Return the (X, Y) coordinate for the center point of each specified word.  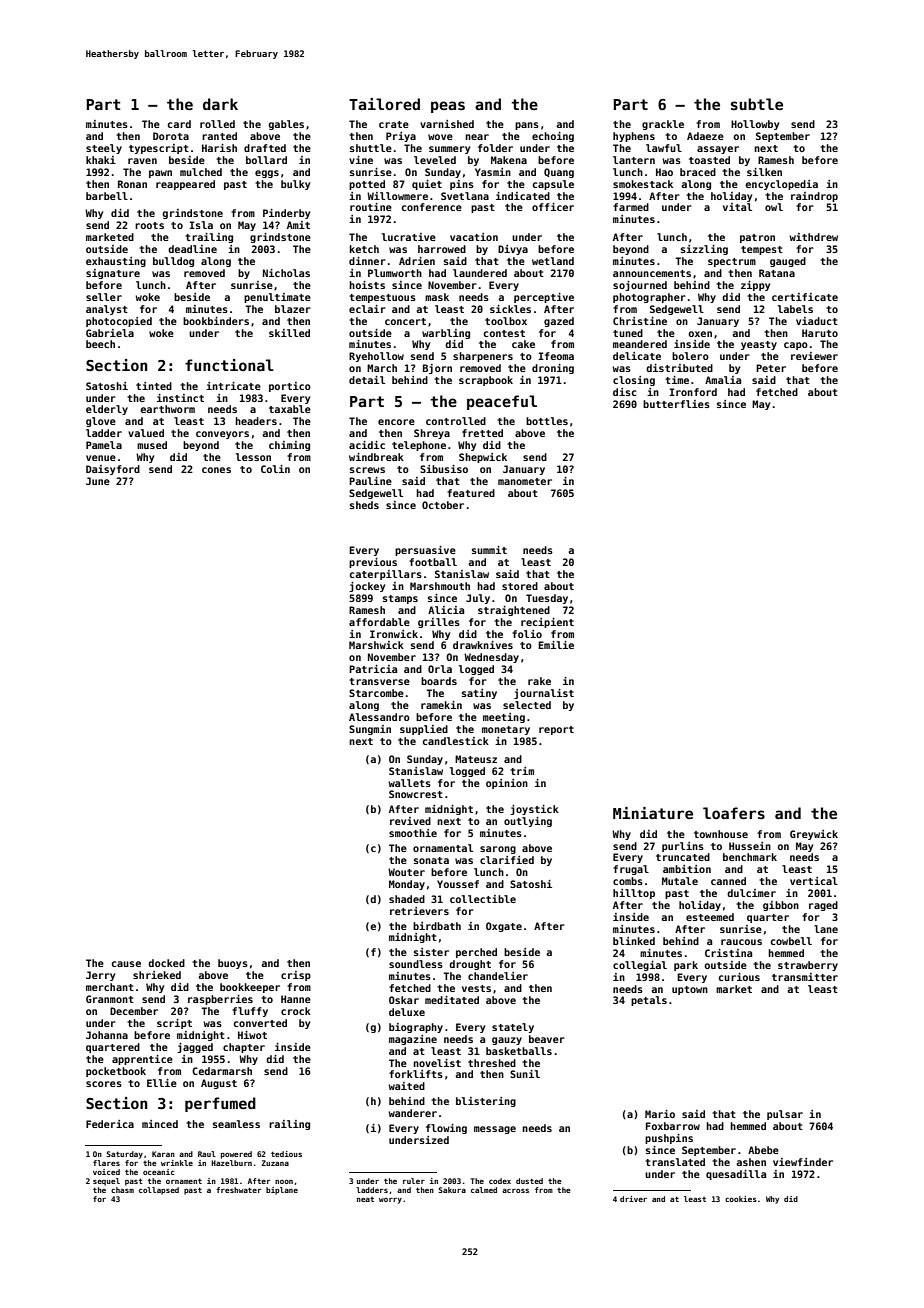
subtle (757, 104)
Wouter (406, 872)
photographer (649, 298)
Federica (110, 1124)
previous (373, 563)
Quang (559, 173)
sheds (364, 505)
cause (126, 964)
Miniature (653, 813)
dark (220, 104)
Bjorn (437, 369)
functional (229, 365)
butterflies (676, 404)
